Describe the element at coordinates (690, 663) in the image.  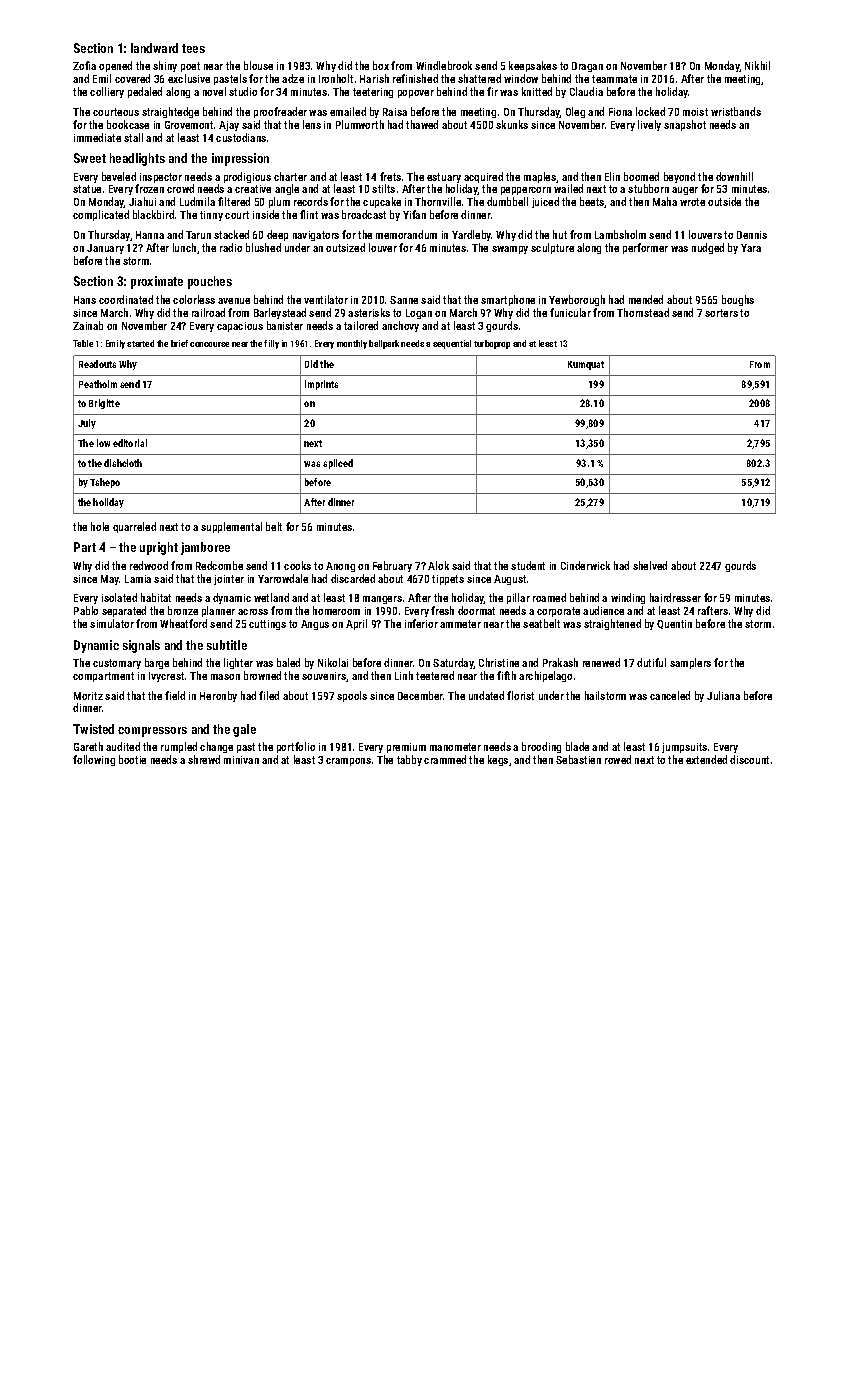
I see `samplers` at that location.
